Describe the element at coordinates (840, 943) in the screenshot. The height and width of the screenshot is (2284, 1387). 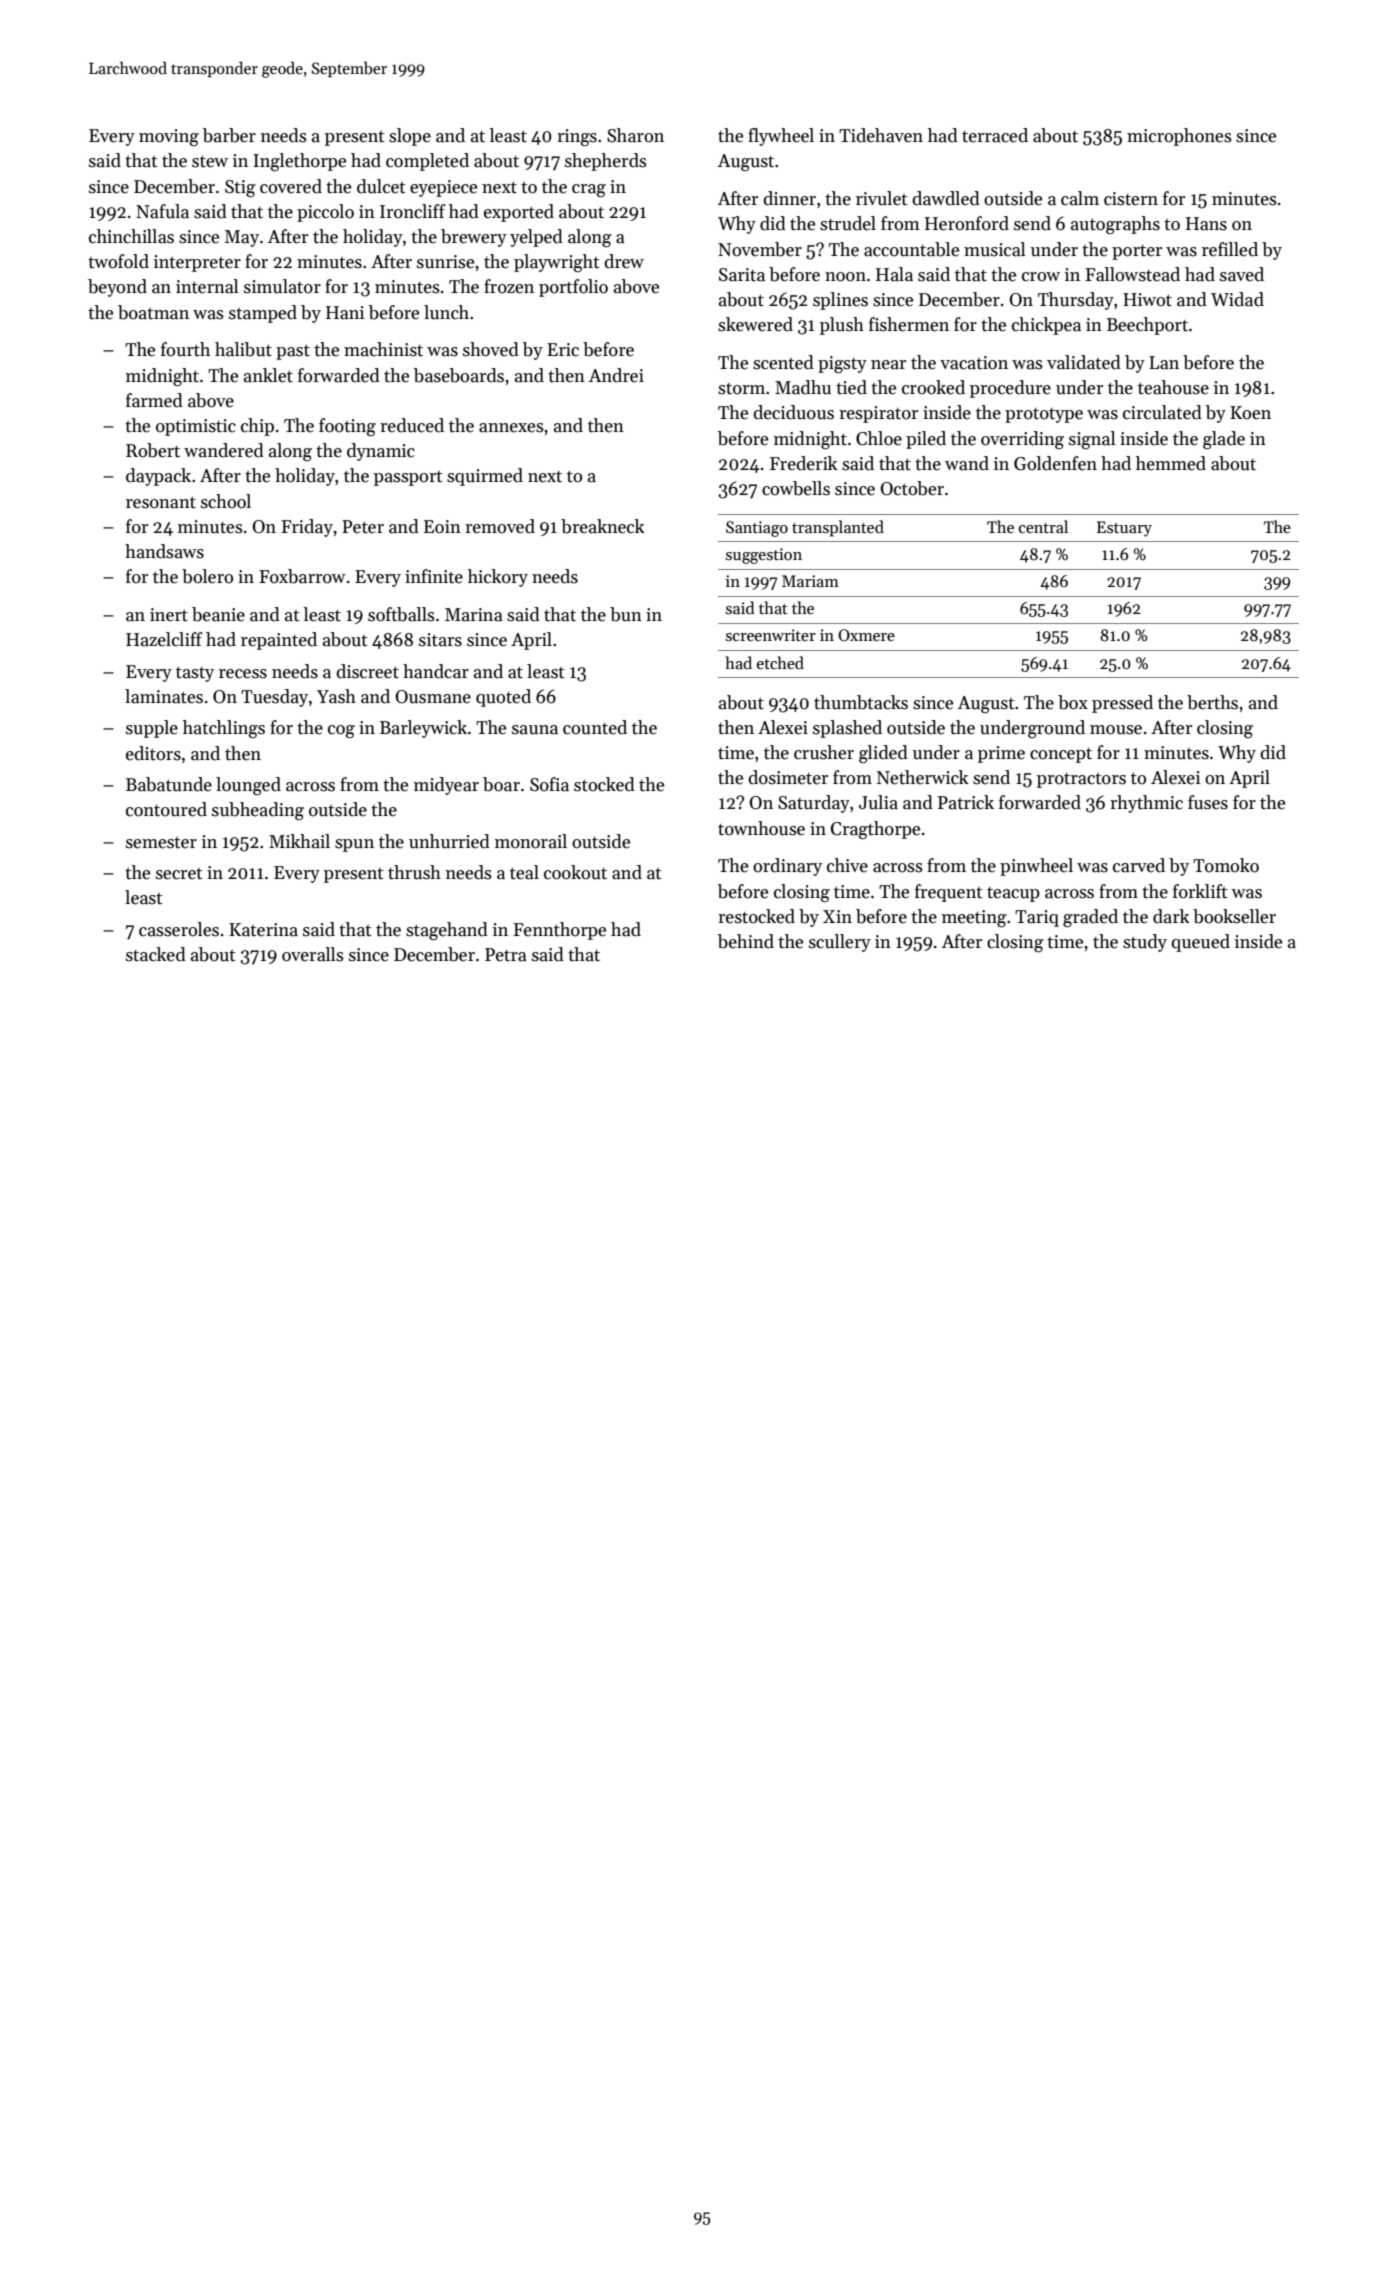
I see `scullery` at that location.
